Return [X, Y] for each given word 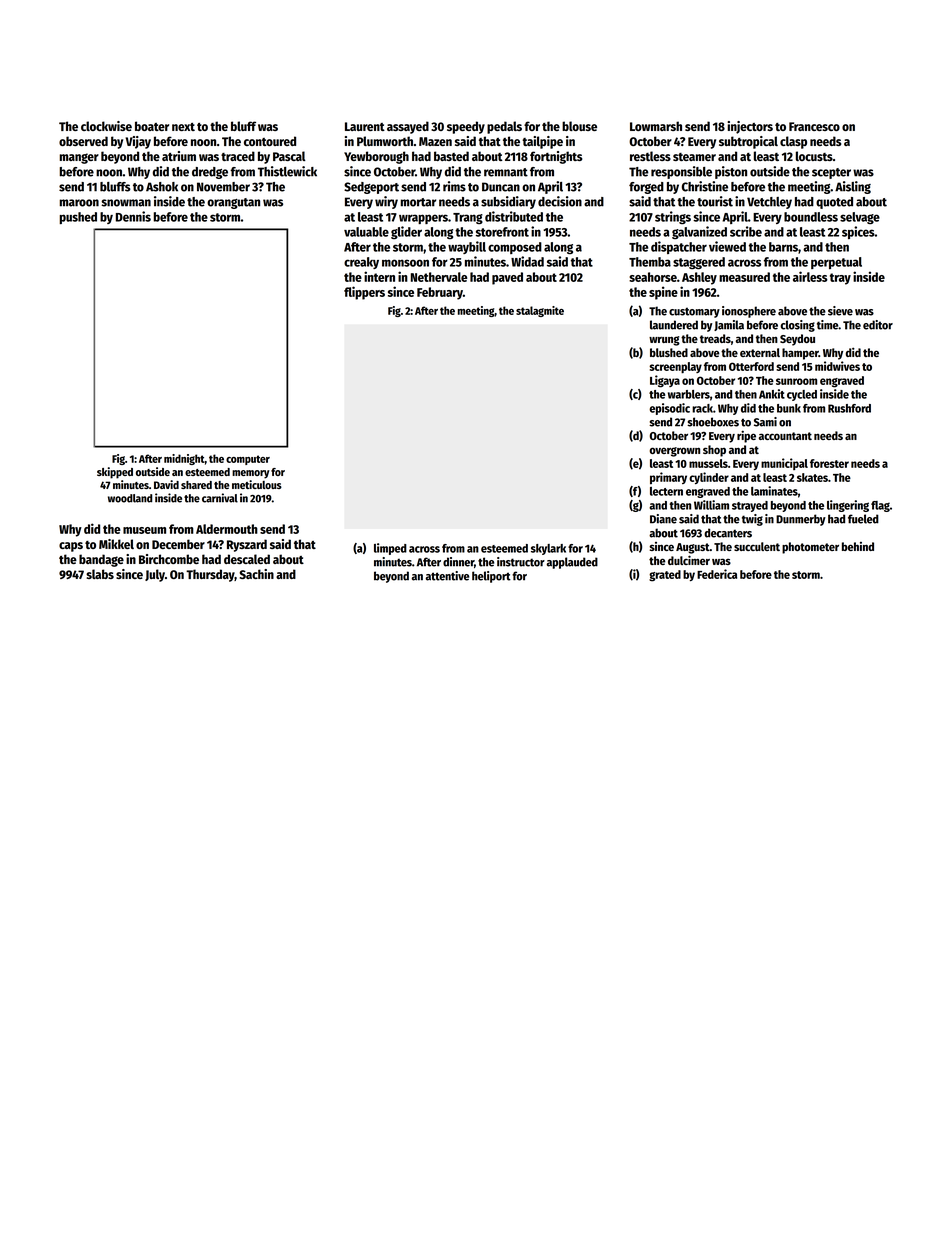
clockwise [106, 126]
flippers [364, 293]
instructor [521, 562]
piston [731, 172]
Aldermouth [227, 529]
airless [810, 276]
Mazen [435, 141]
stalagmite [540, 311]
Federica [717, 574]
